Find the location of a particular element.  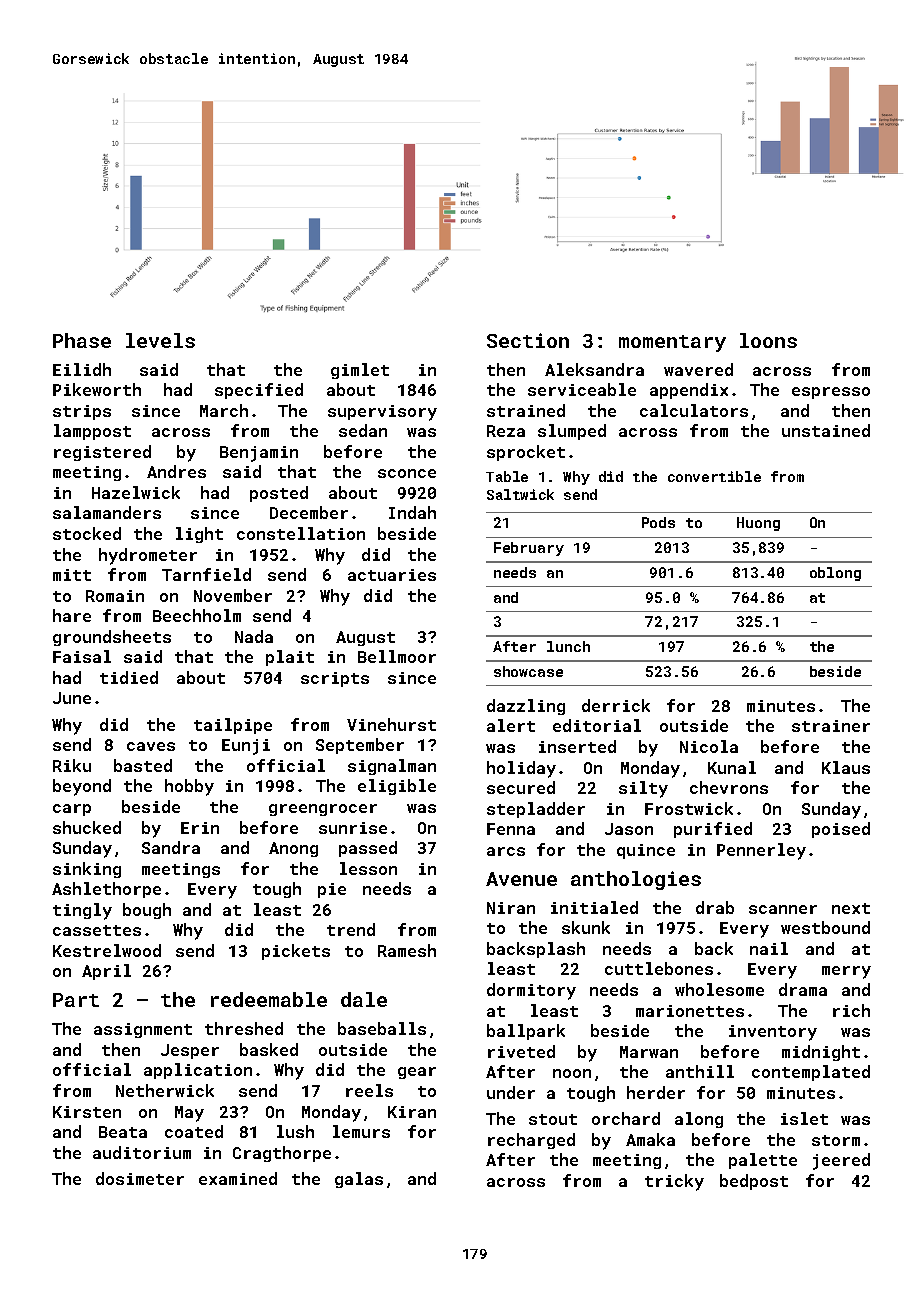

Klaus is located at coordinates (846, 767).
